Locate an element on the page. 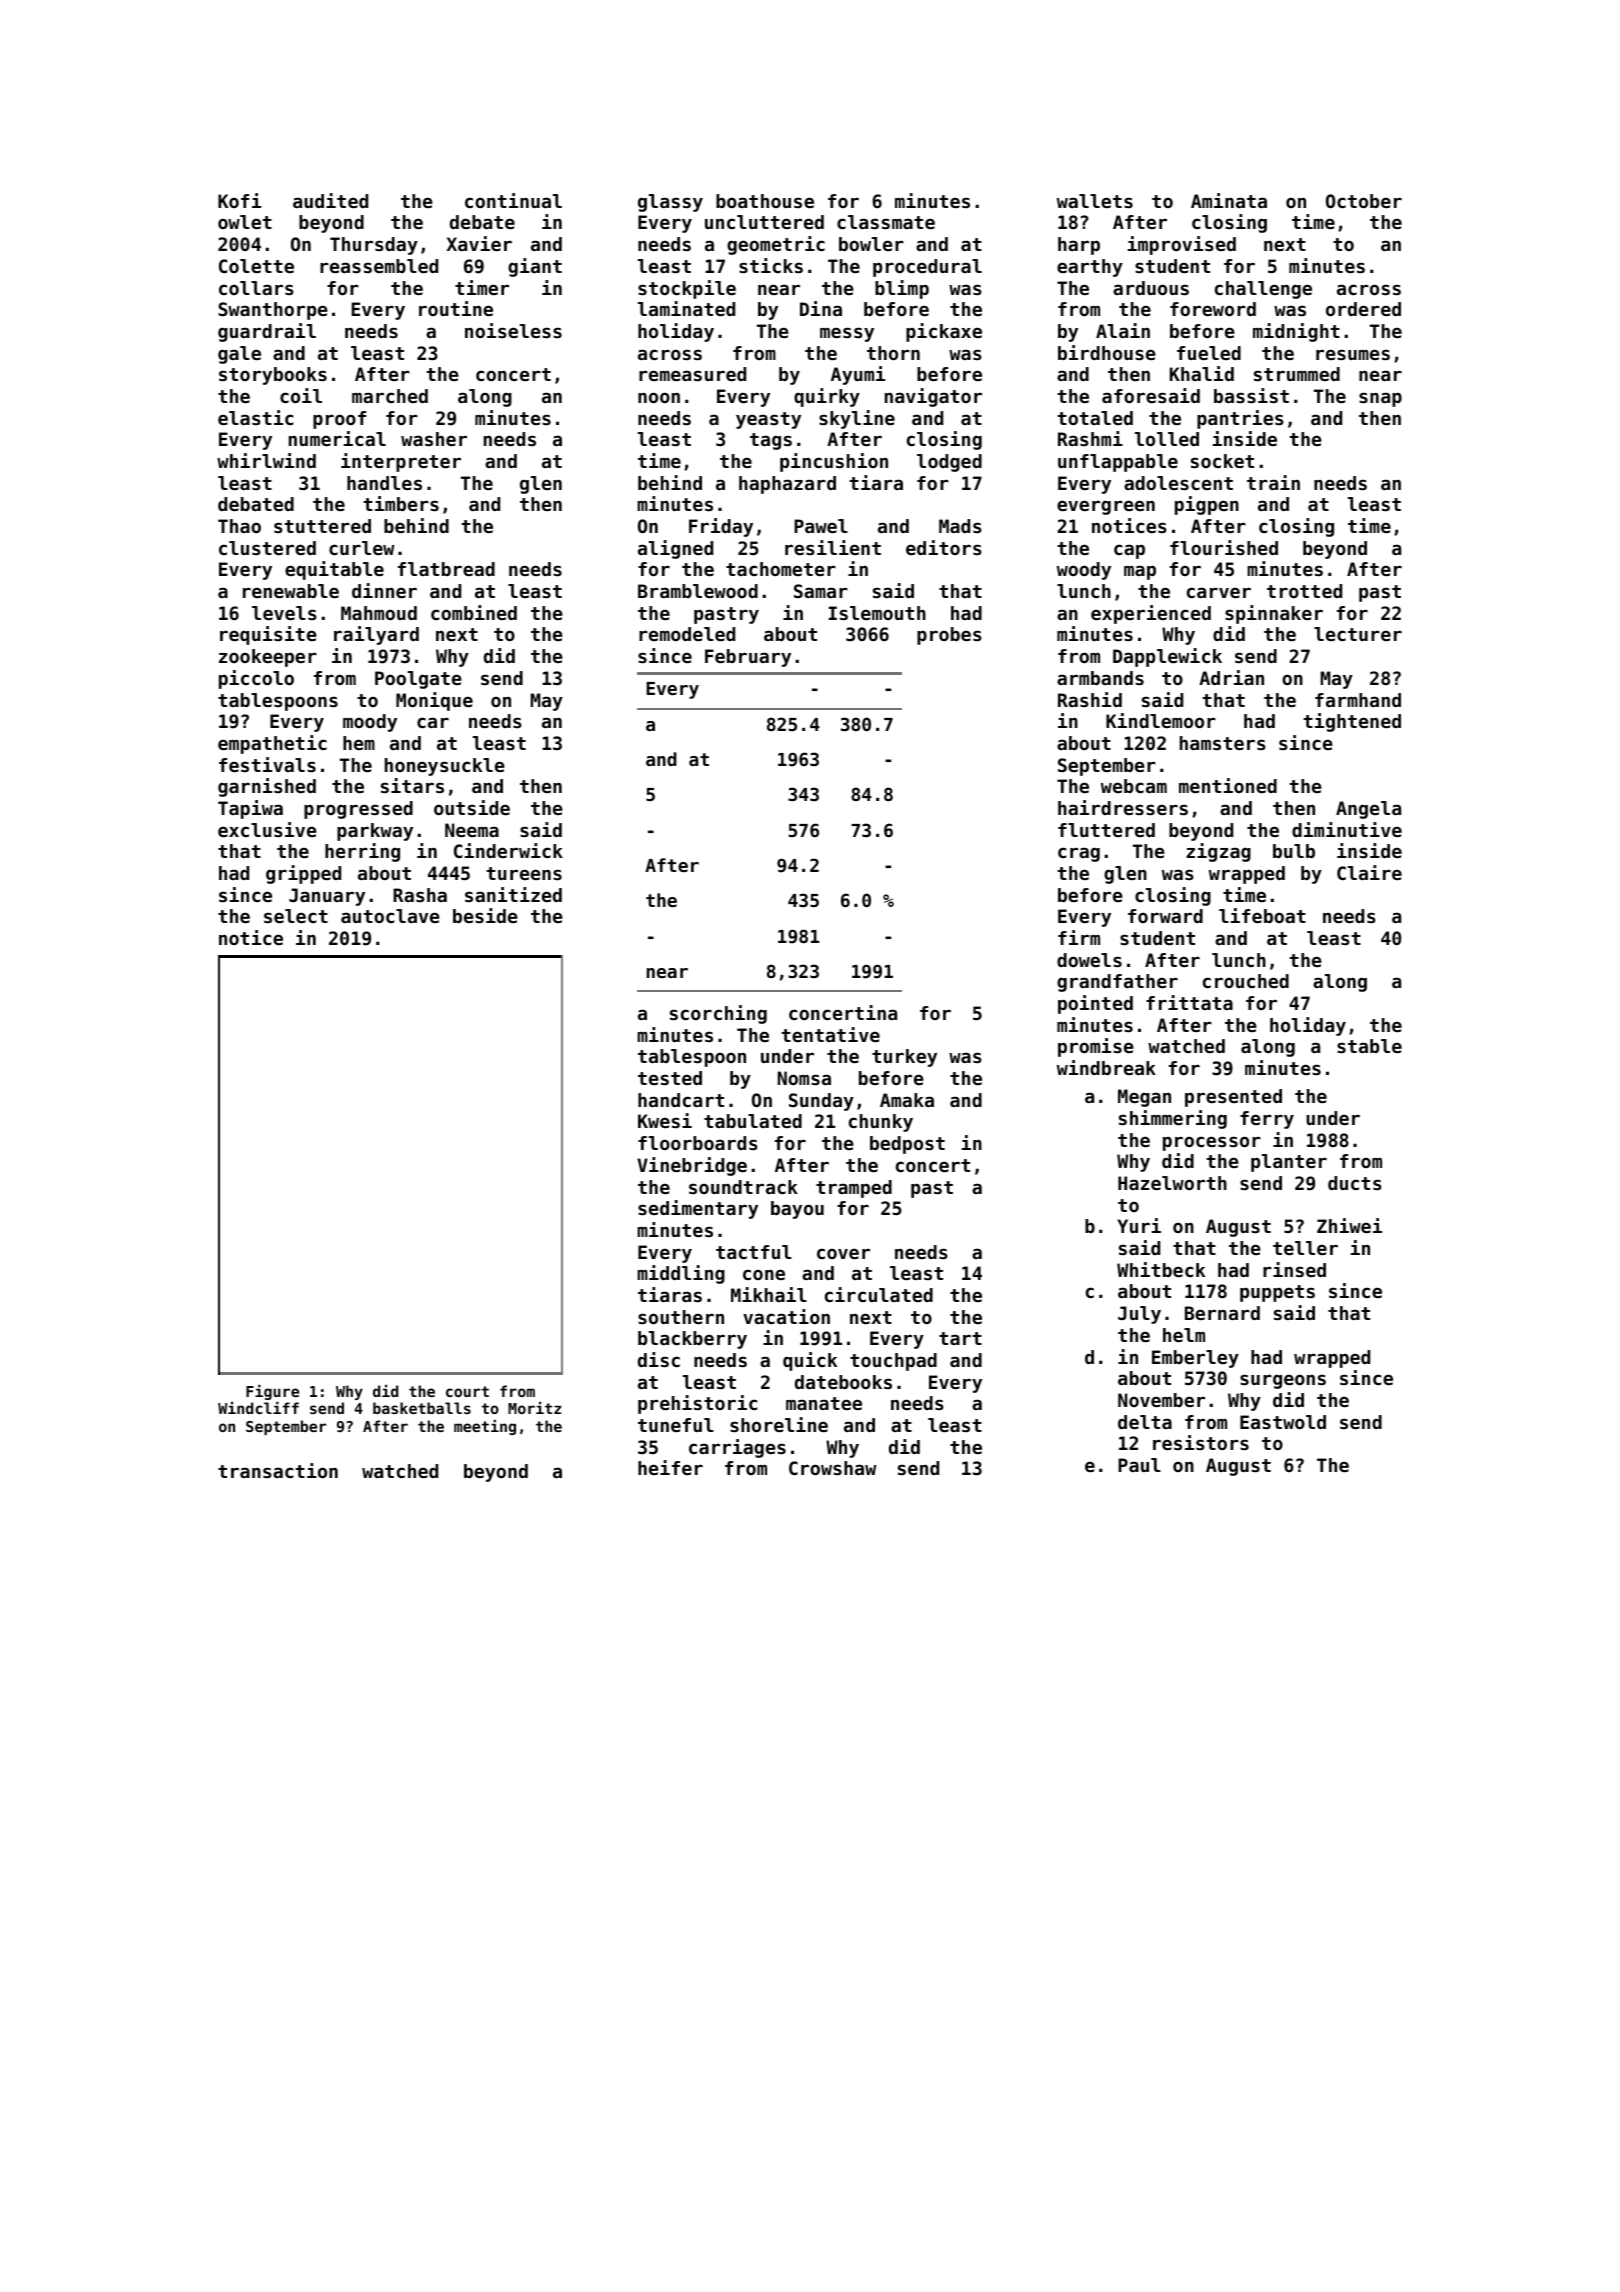  fueled is located at coordinates (1209, 353).
